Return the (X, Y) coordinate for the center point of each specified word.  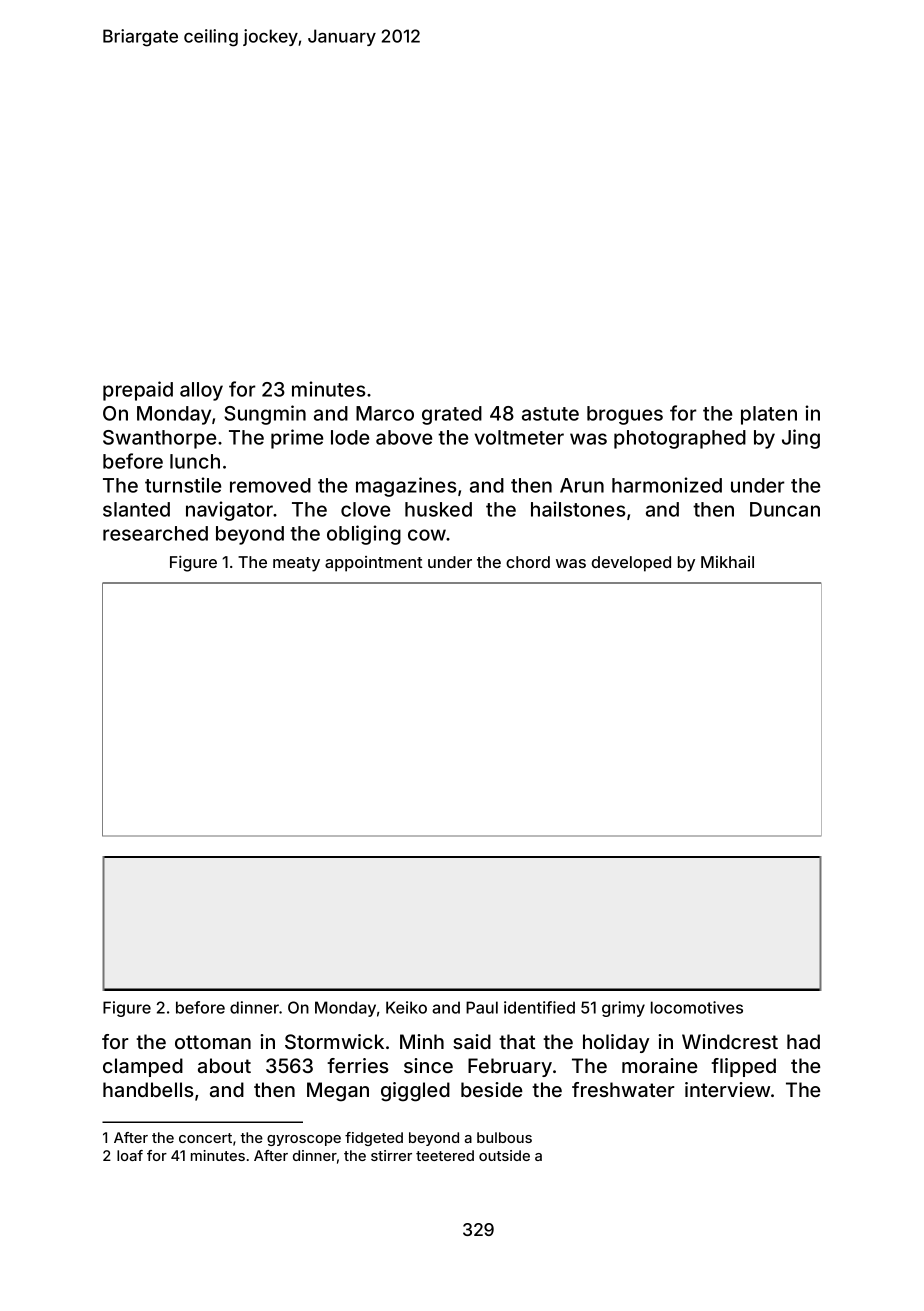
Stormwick (334, 1041)
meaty (296, 564)
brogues (625, 415)
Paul (482, 1007)
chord (528, 562)
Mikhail (727, 562)
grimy (623, 1009)
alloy (201, 391)
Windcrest (730, 1041)
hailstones (578, 509)
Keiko (406, 1007)
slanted (136, 509)
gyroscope (304, 1140)
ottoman (213, 1042)
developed (631, 564)
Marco (385, 413)
